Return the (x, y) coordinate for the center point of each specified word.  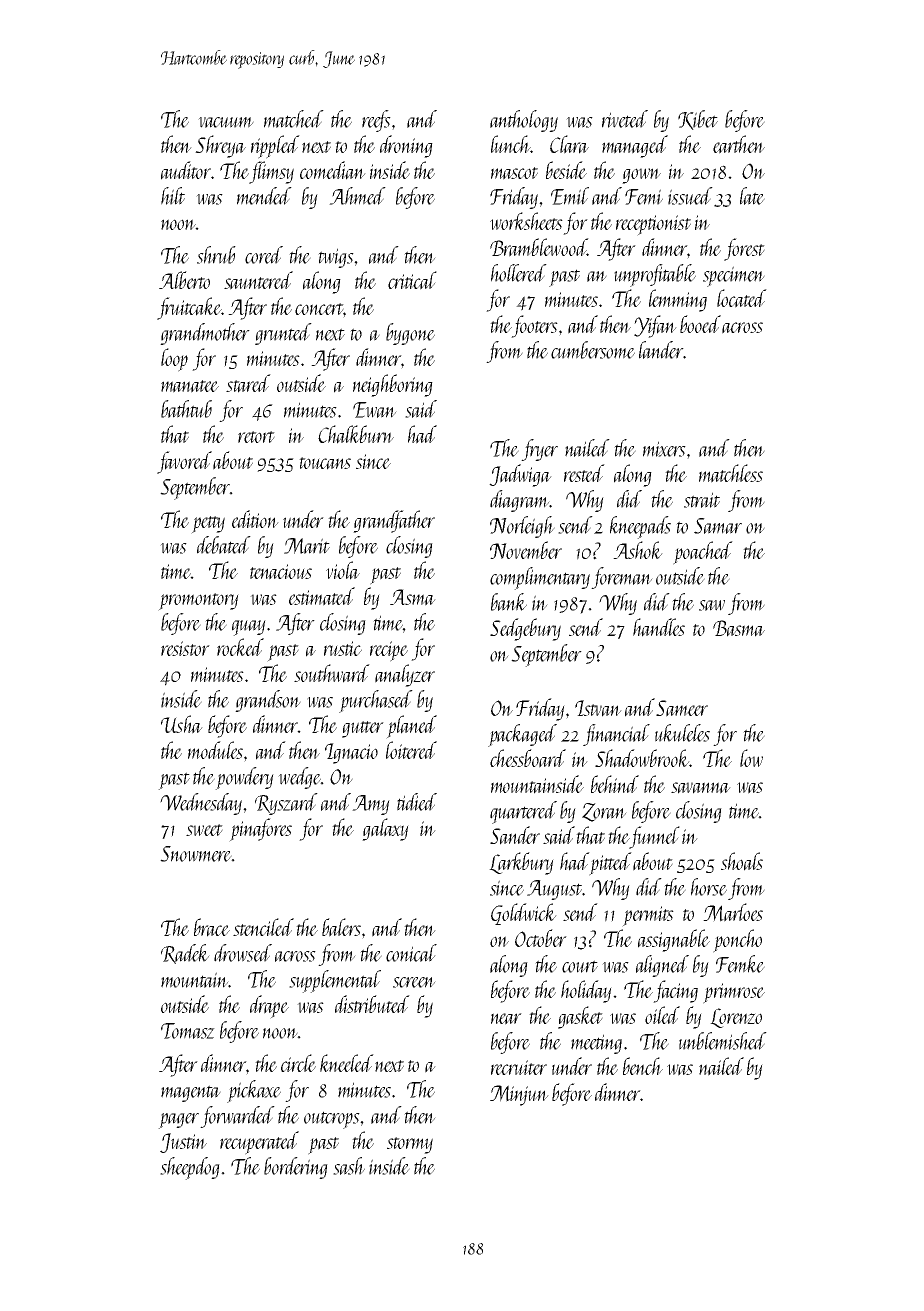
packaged (522, 735)
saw (712, 605)
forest (744, 249)
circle (298, 1063)
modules (215, 750)
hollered (519, 273)
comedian (333, 170)
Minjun (519, 1095)
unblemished (723, 1041)
